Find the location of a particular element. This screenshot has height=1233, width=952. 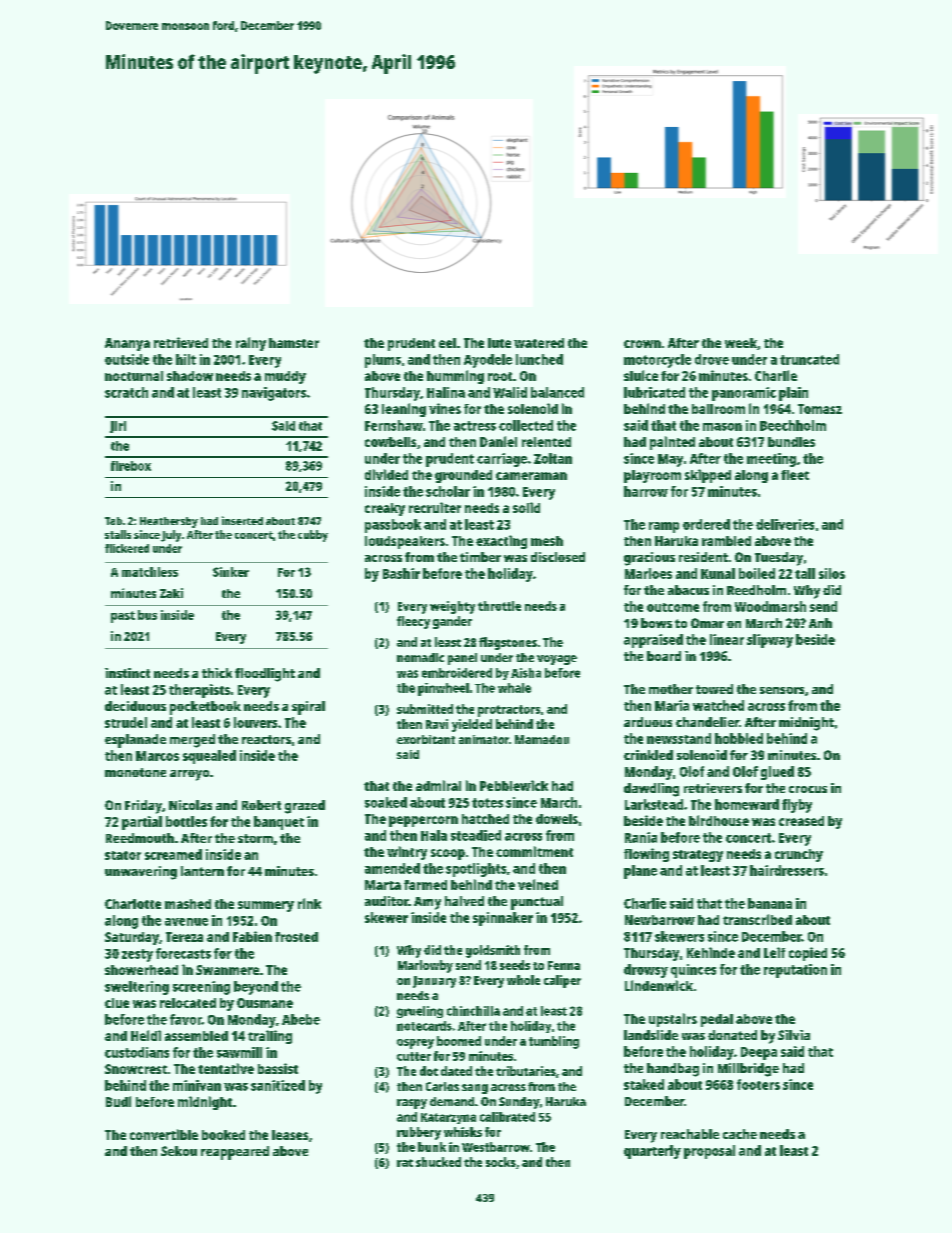

soaked is located at coordinates (386, 802).
